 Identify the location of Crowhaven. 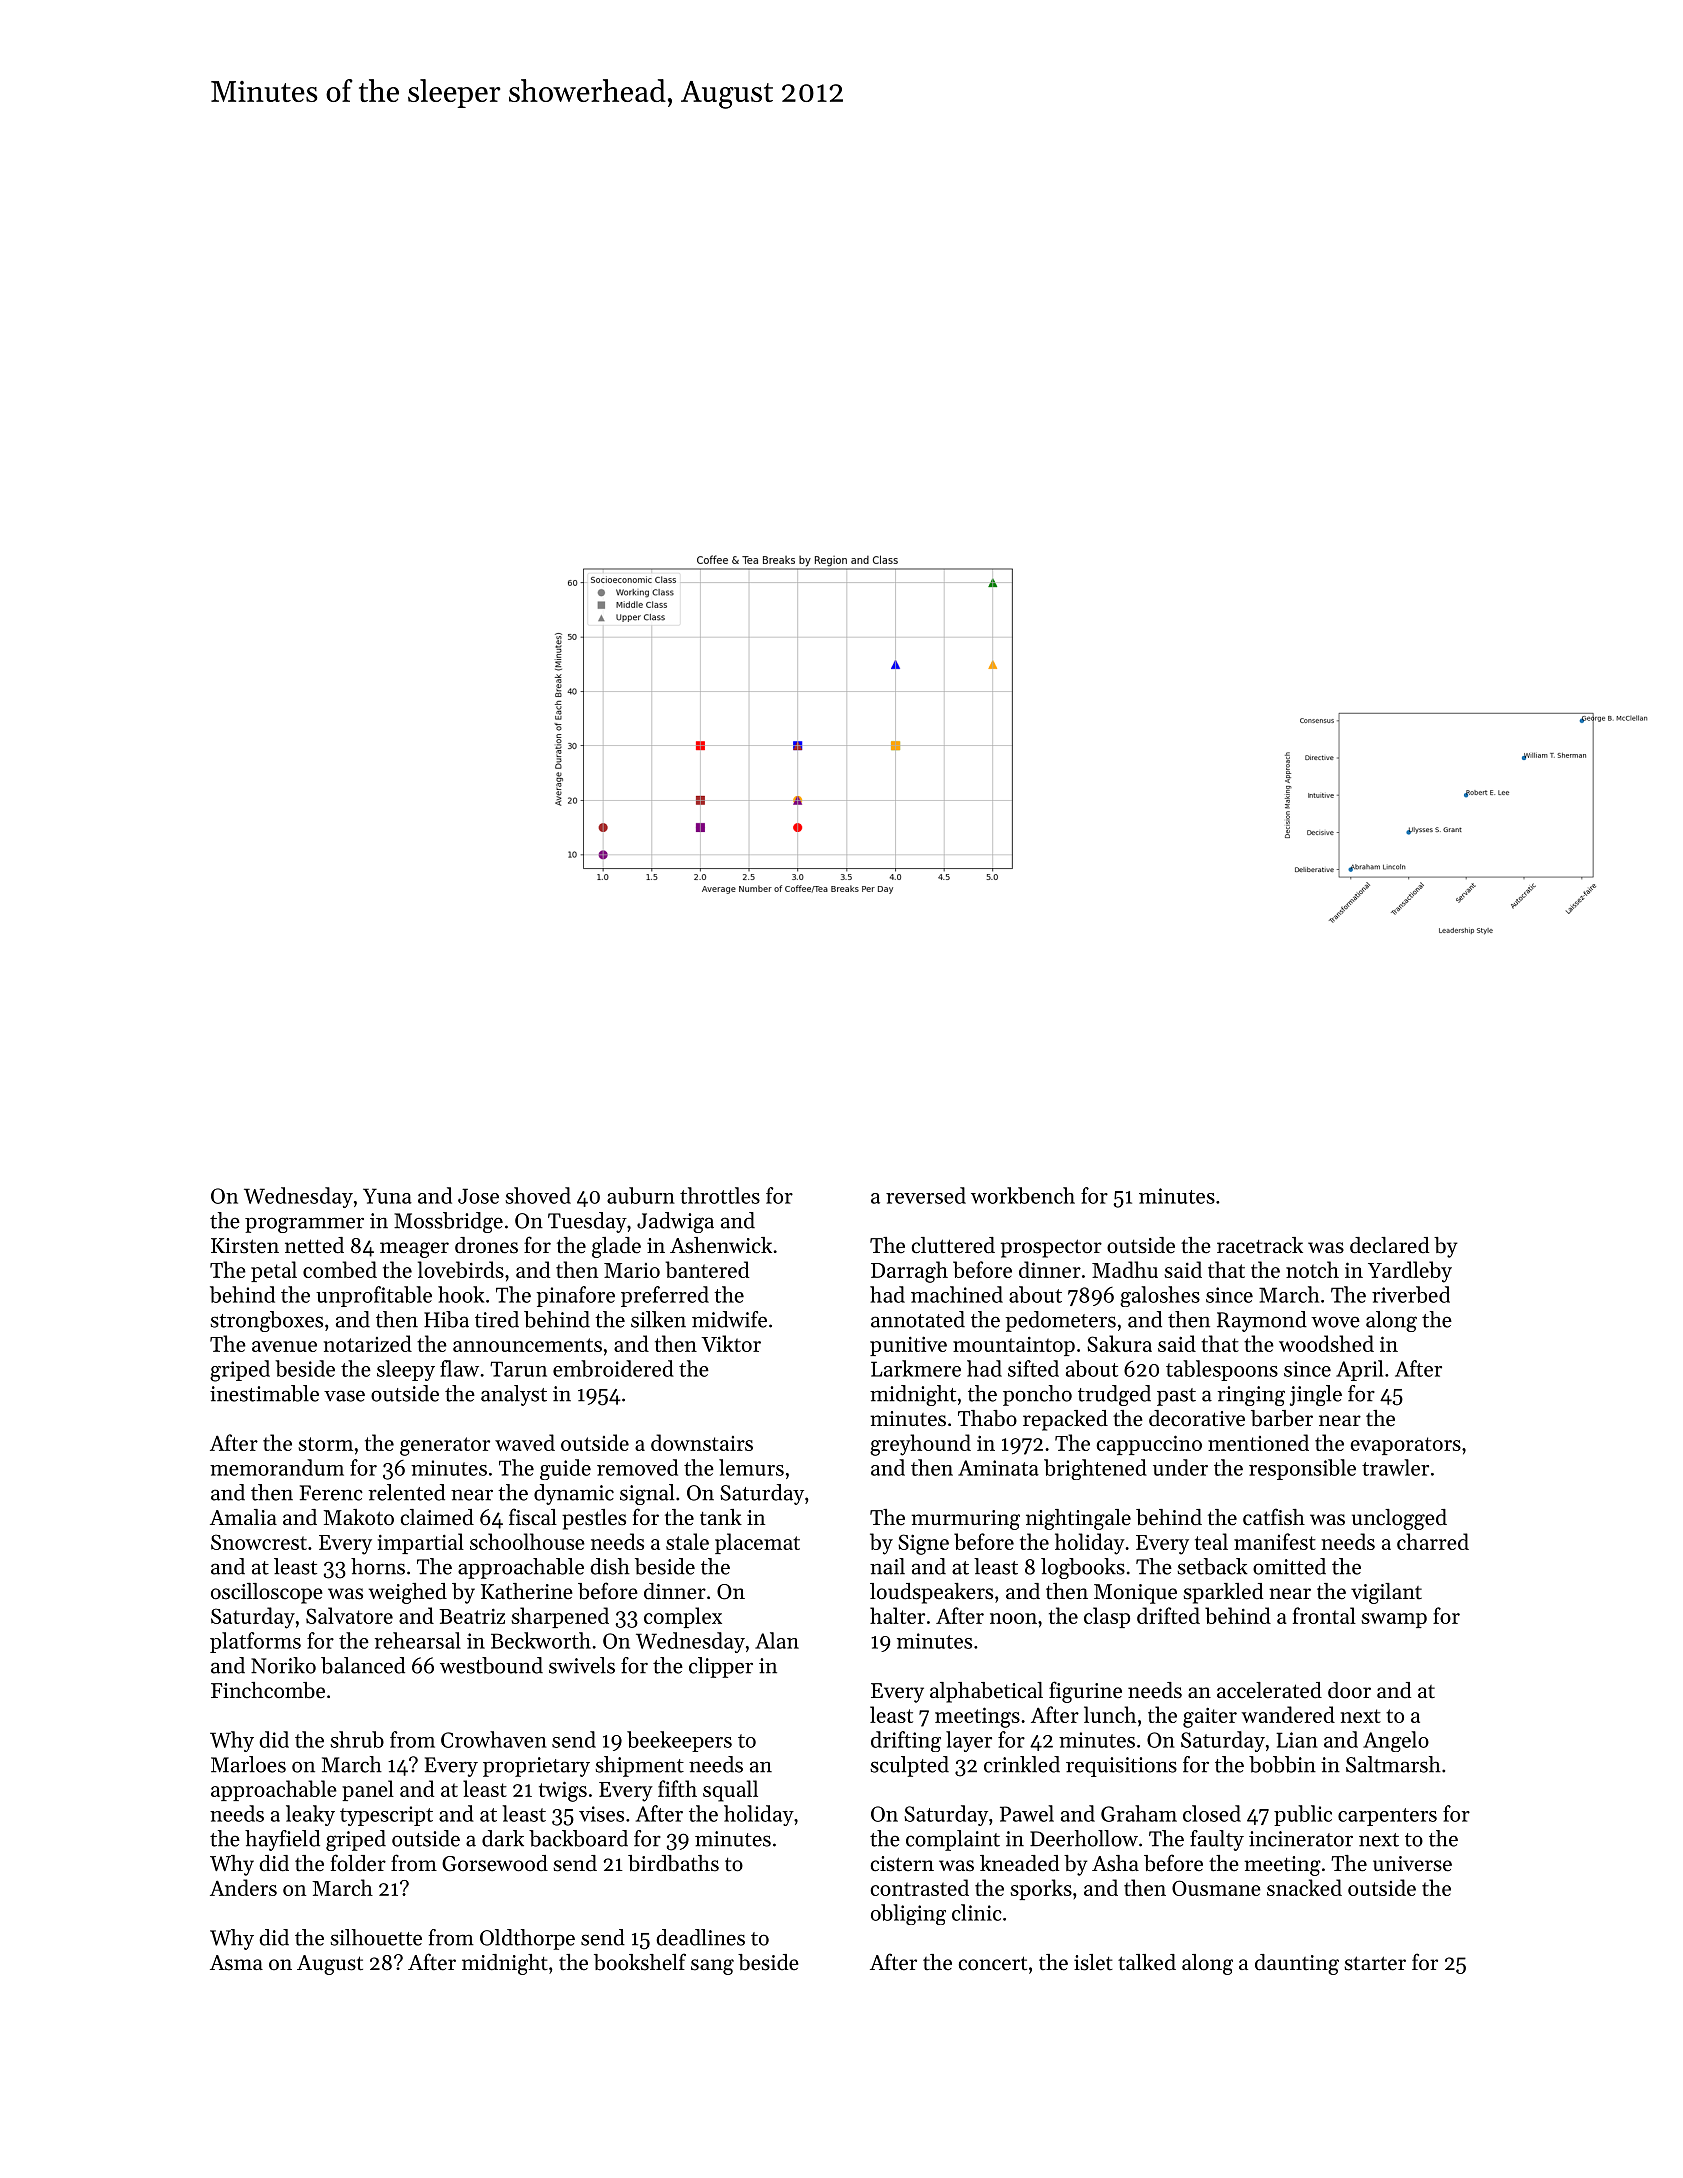
(494, 1739).
